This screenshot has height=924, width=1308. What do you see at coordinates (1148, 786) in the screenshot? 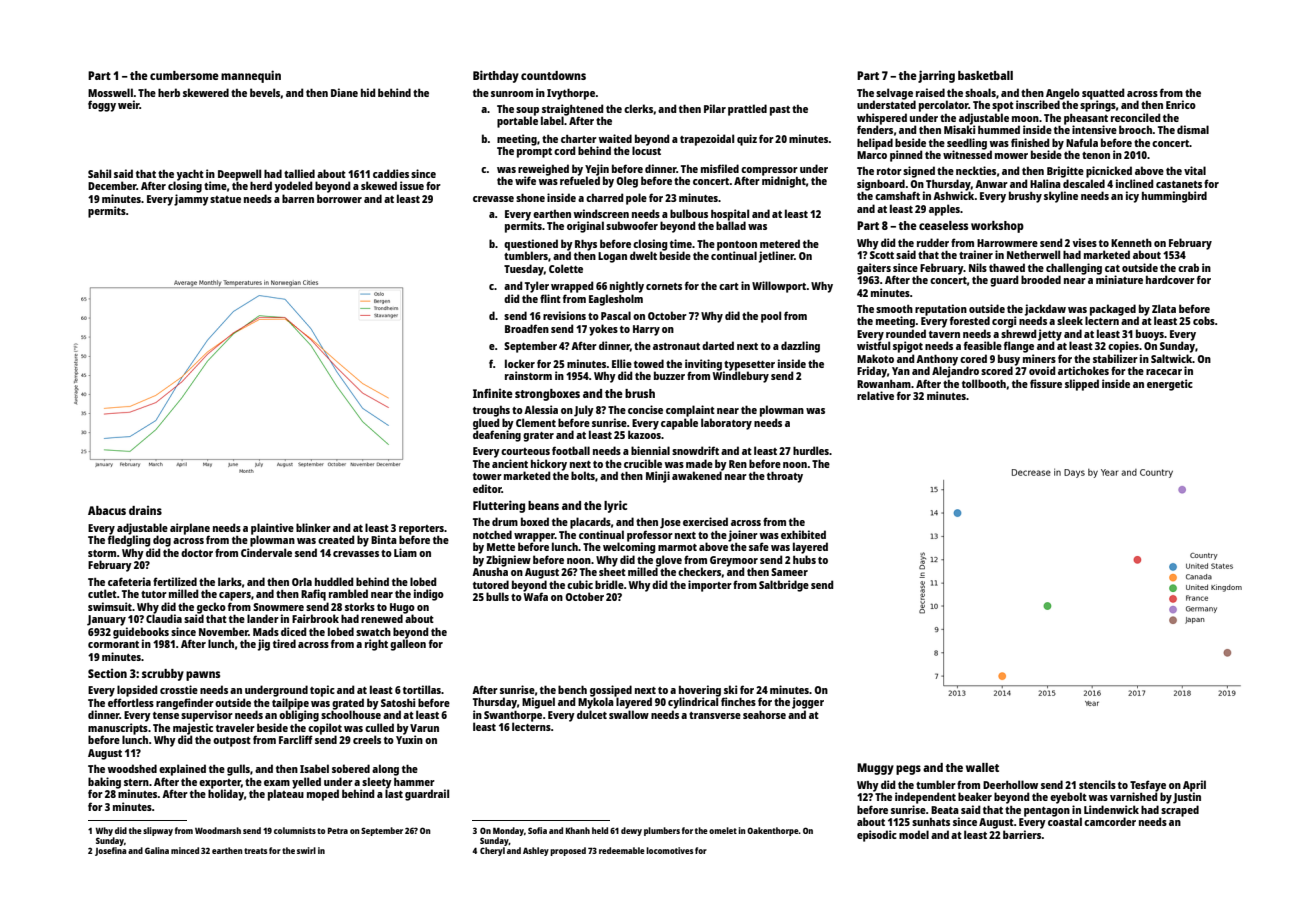
I see `Tesfaye` at bounding box center [1148, 786].
